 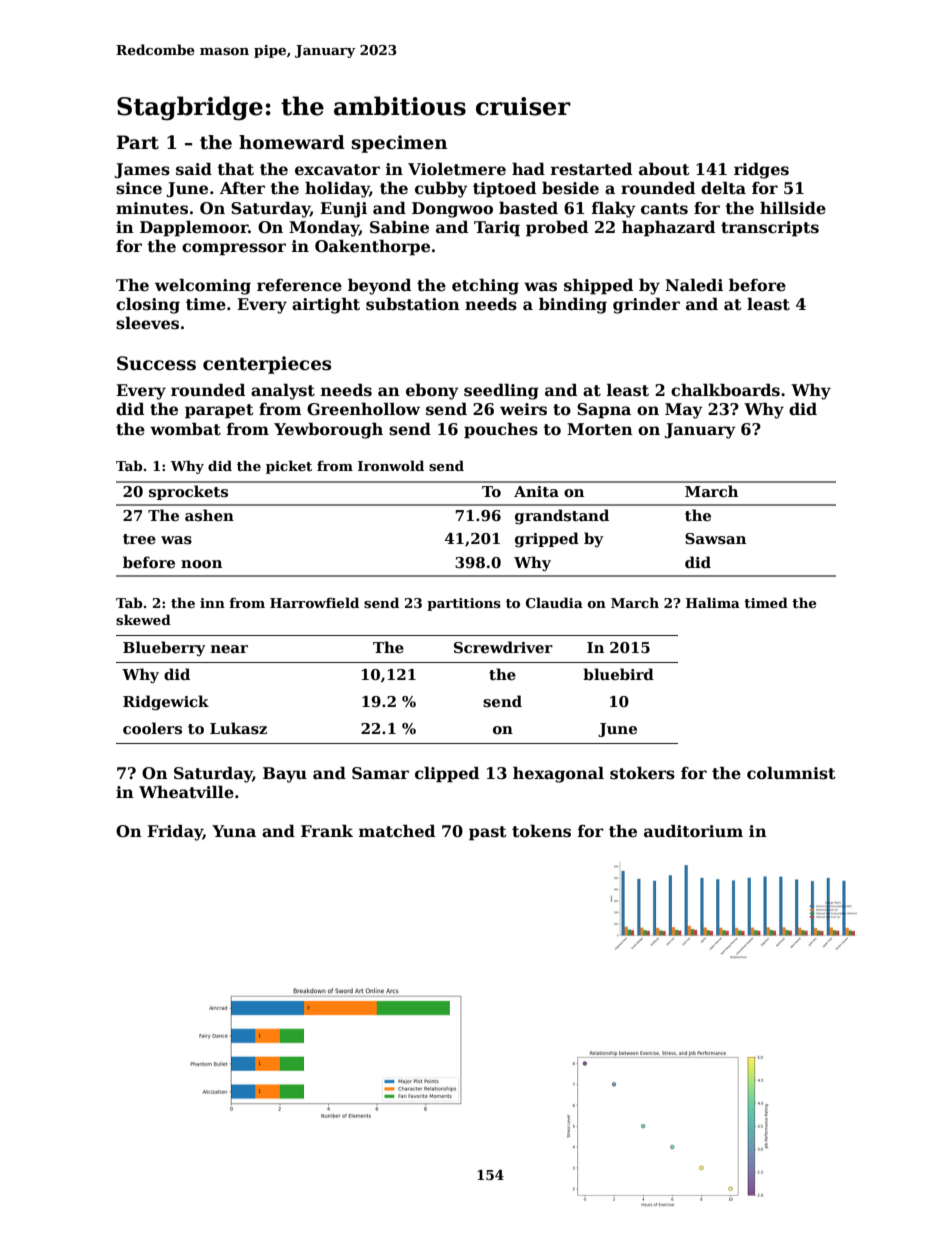 What do you see at coordinates (209, 515) in the screenshot?
I see `ashen` at bounding box center [209, 515].
